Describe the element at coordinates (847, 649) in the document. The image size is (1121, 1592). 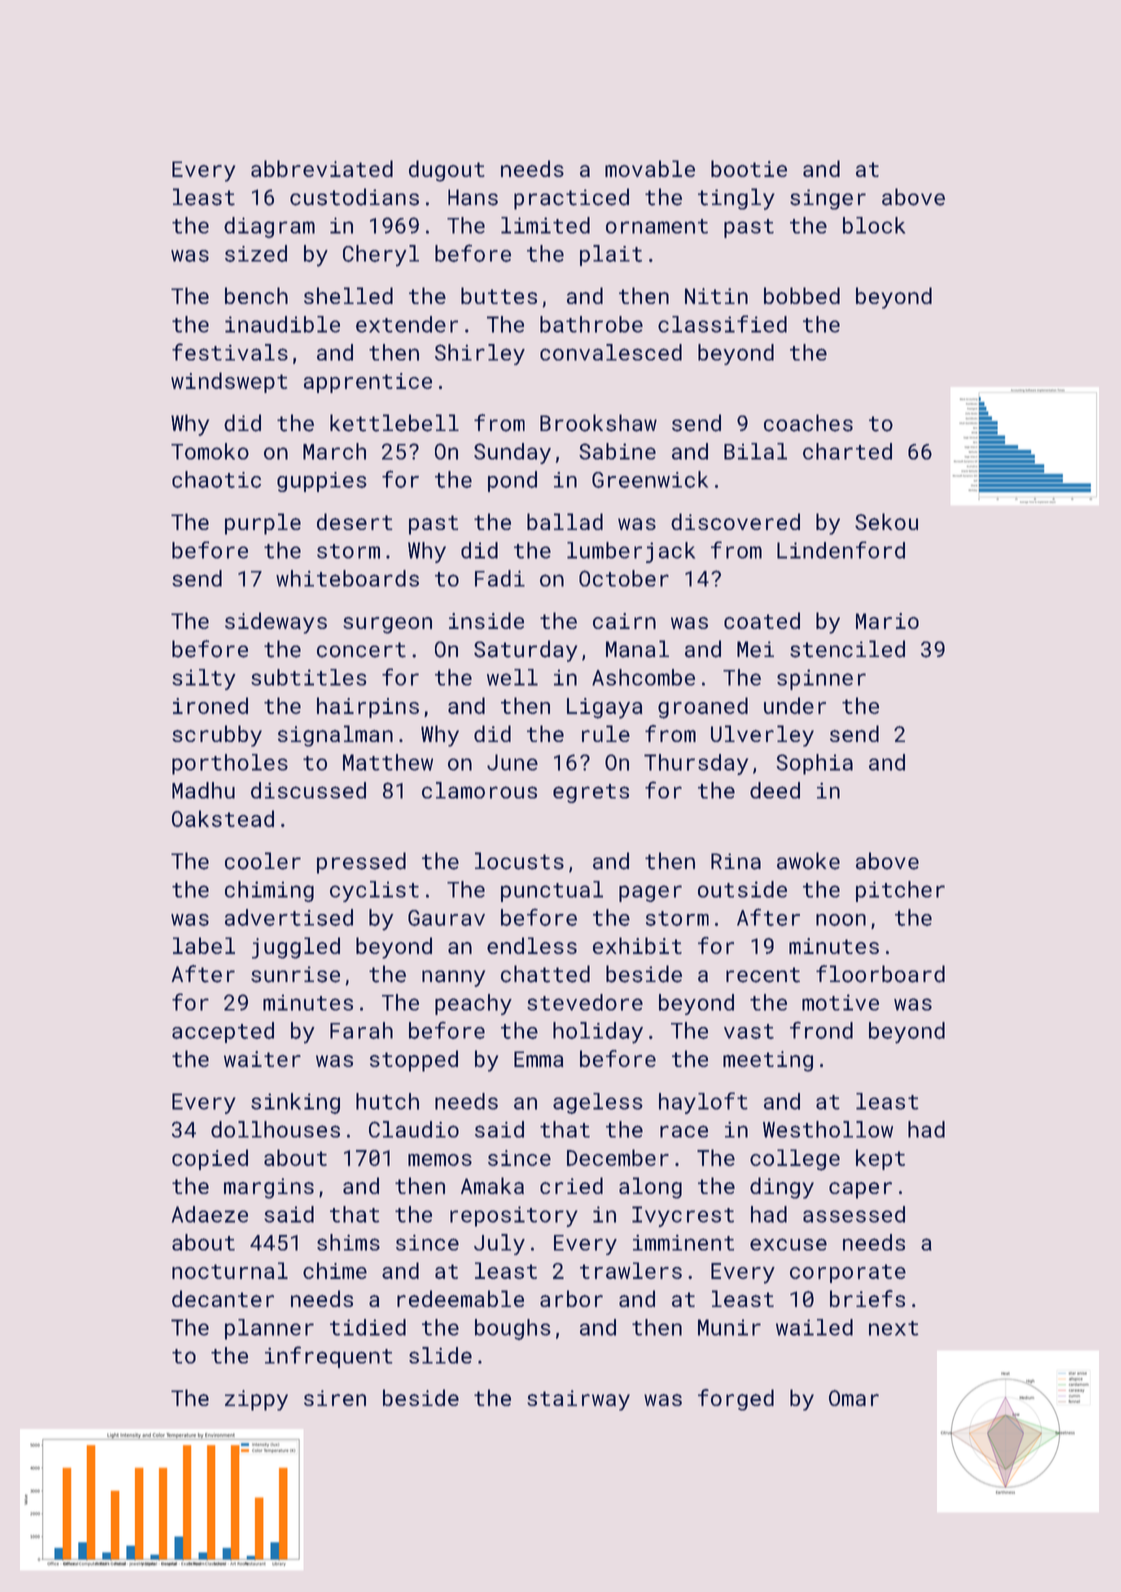
I see `stenciled` at that location.
